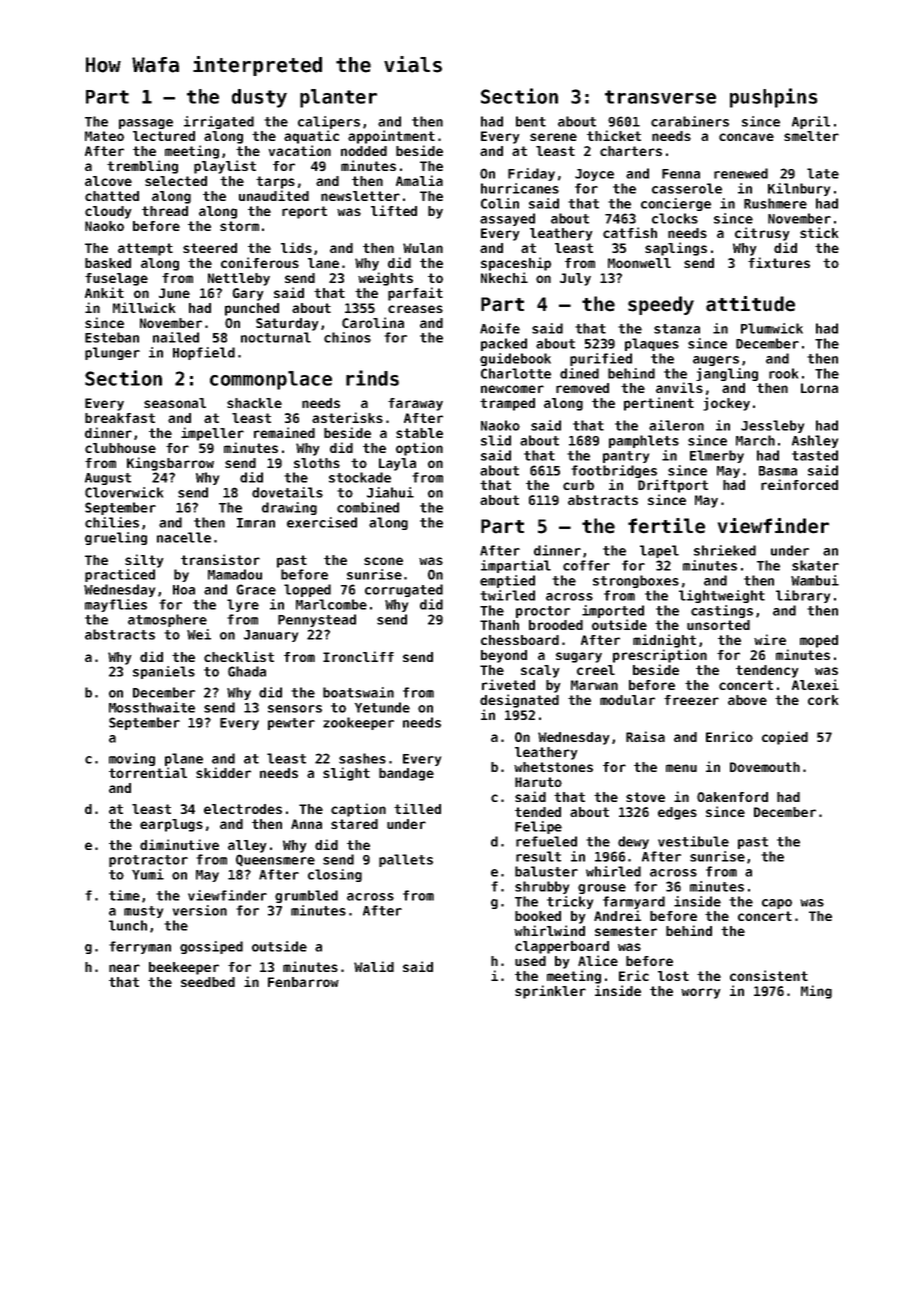 Image resolution: width=924 pixels, height=1308 pixels. What do you see at coordinates (382, 707) in the screenshot?
I see `Yetunde` at bounding box center [382, 707].
